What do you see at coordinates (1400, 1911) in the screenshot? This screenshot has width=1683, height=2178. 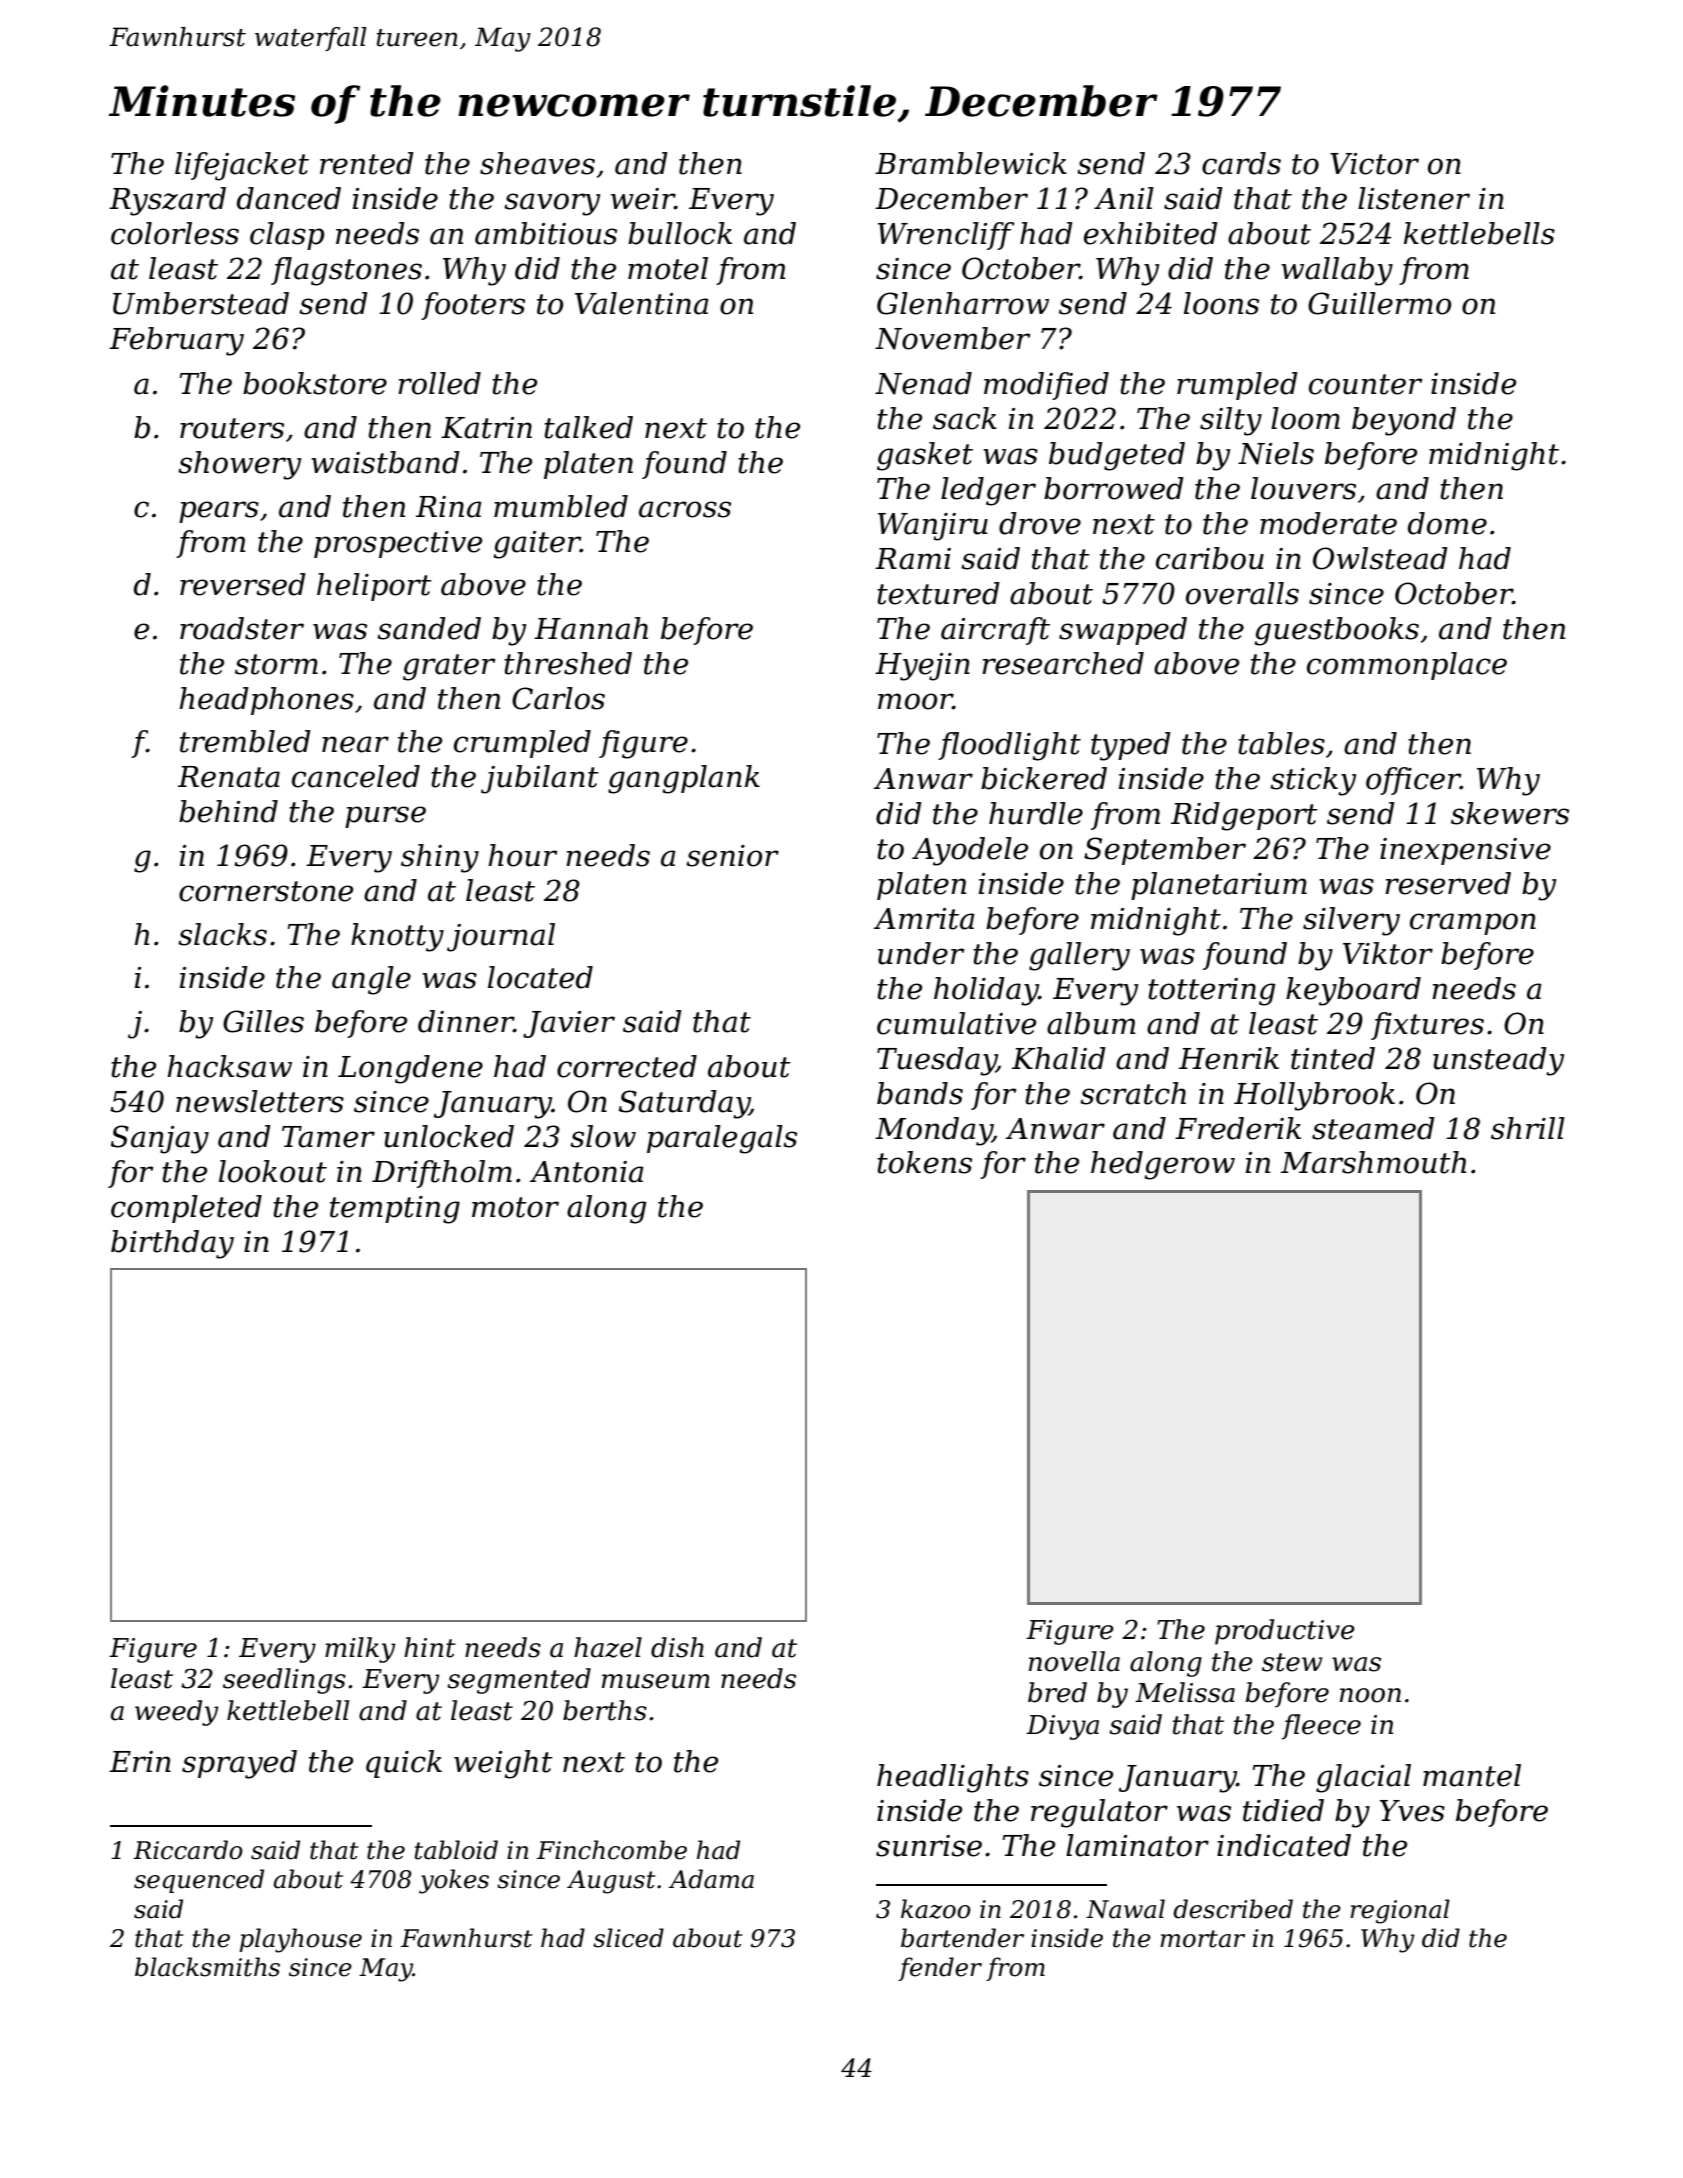 I see `regional` at bounding box center [1400, 1911].
